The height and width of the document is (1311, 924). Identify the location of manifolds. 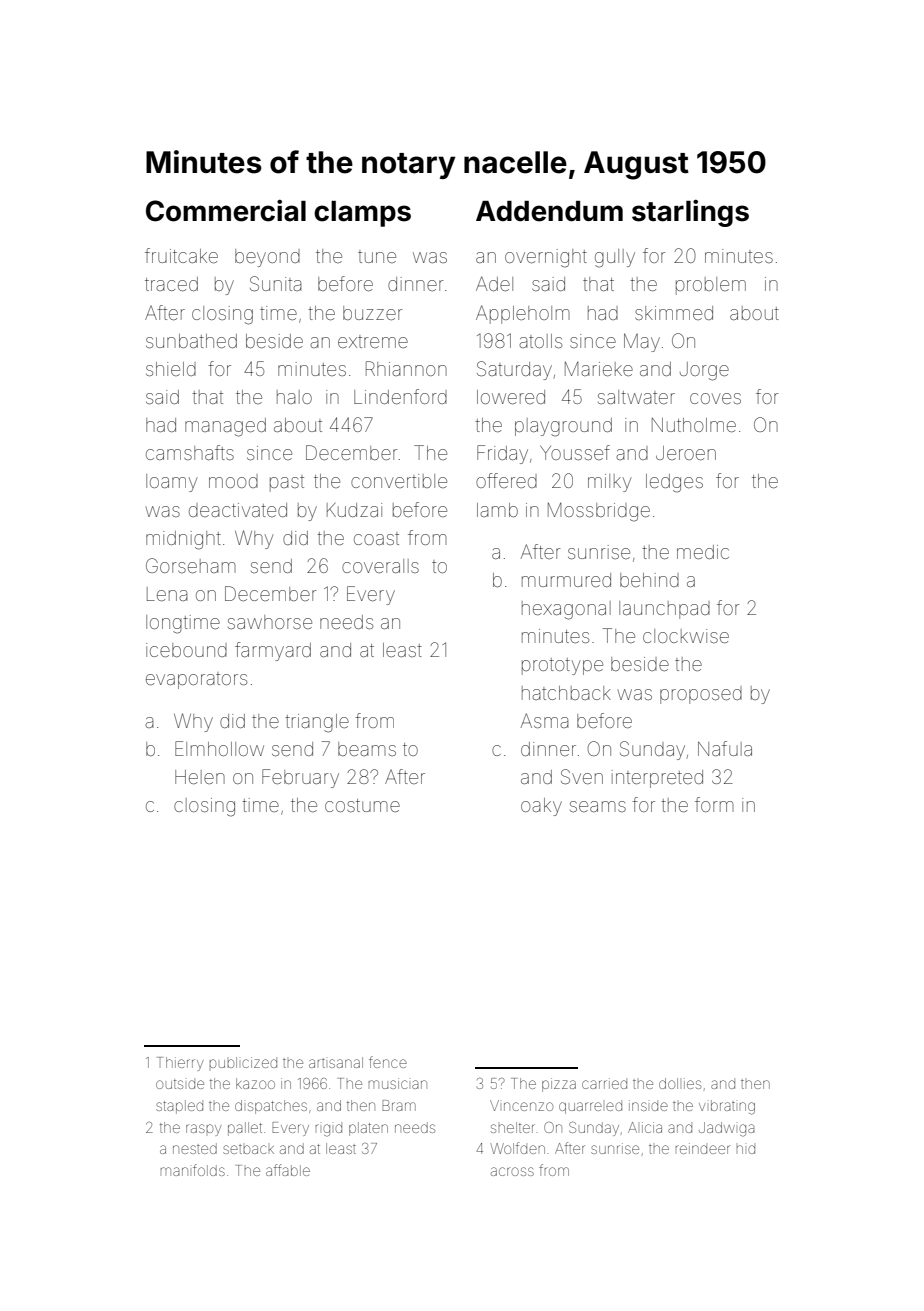
(192, 1170).
